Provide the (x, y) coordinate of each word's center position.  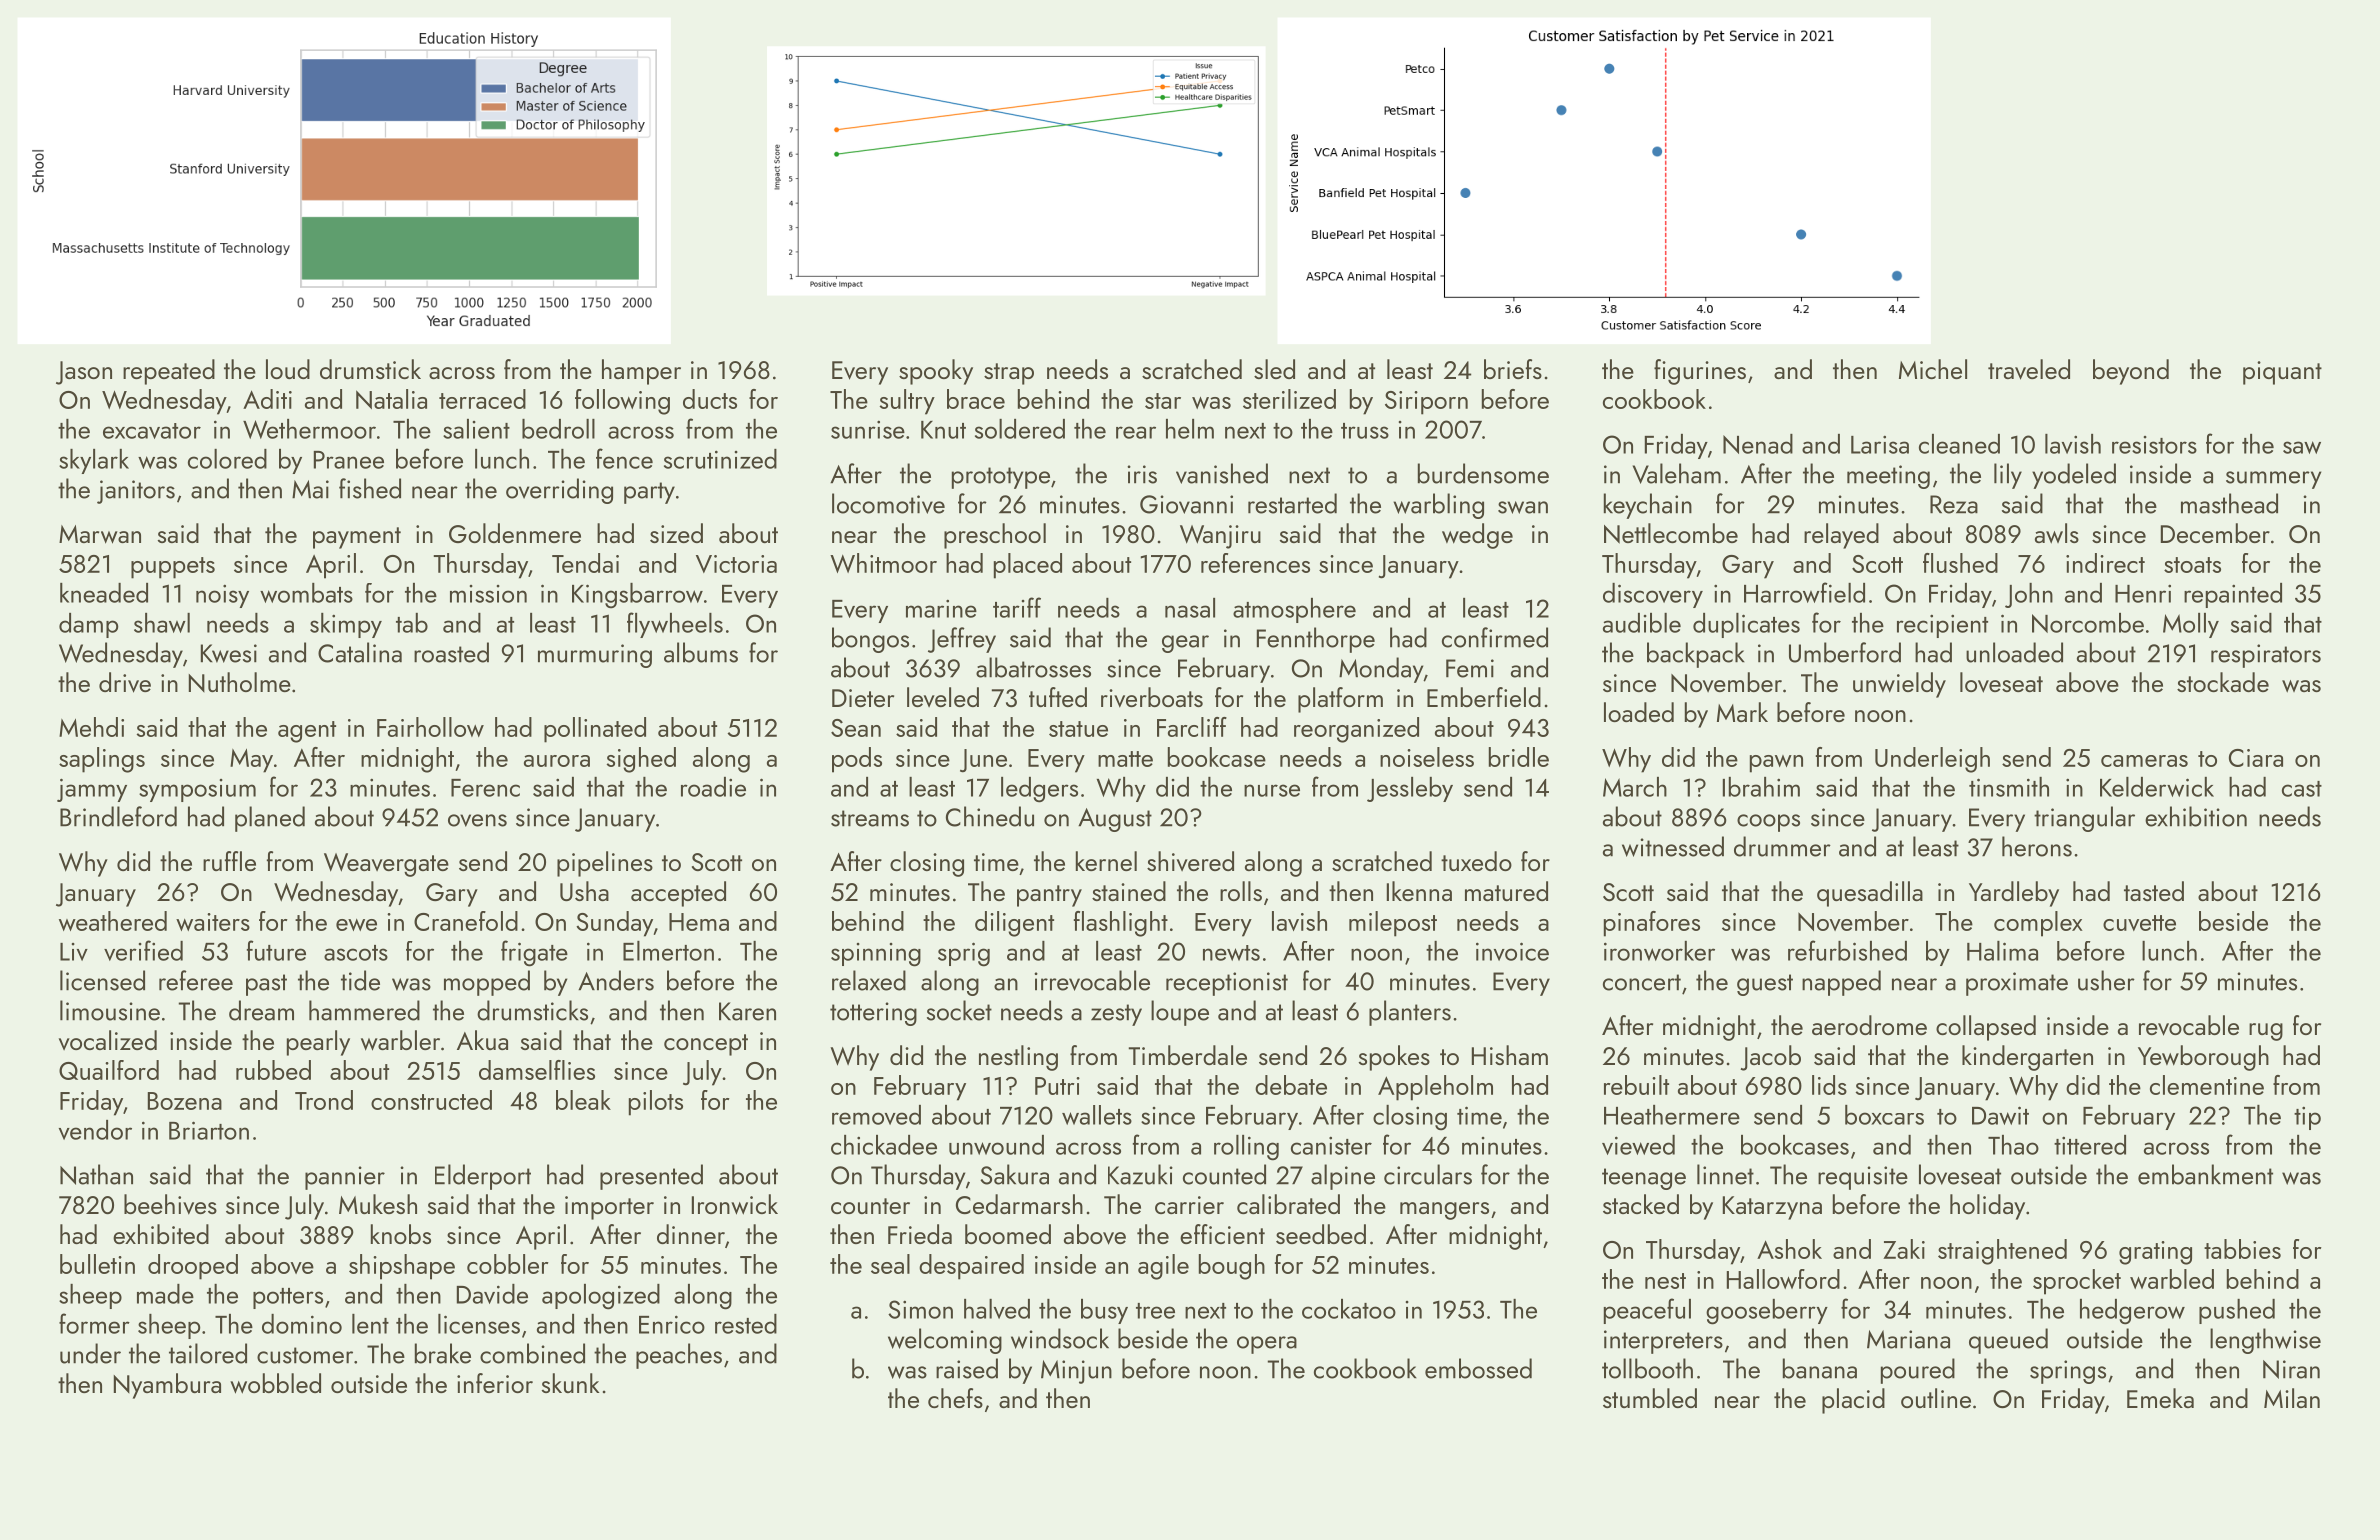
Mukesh (378, 1204)
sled (1274, 369)
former (94, 1323)
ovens (477, 820)
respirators (2266, 656)
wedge (1477, 536)
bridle (1519, 757)
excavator (152, 431)
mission (488, 594)
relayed (1841, 536)
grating (2155, 1253)
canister (1331, 1146)
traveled (2029, 369)
